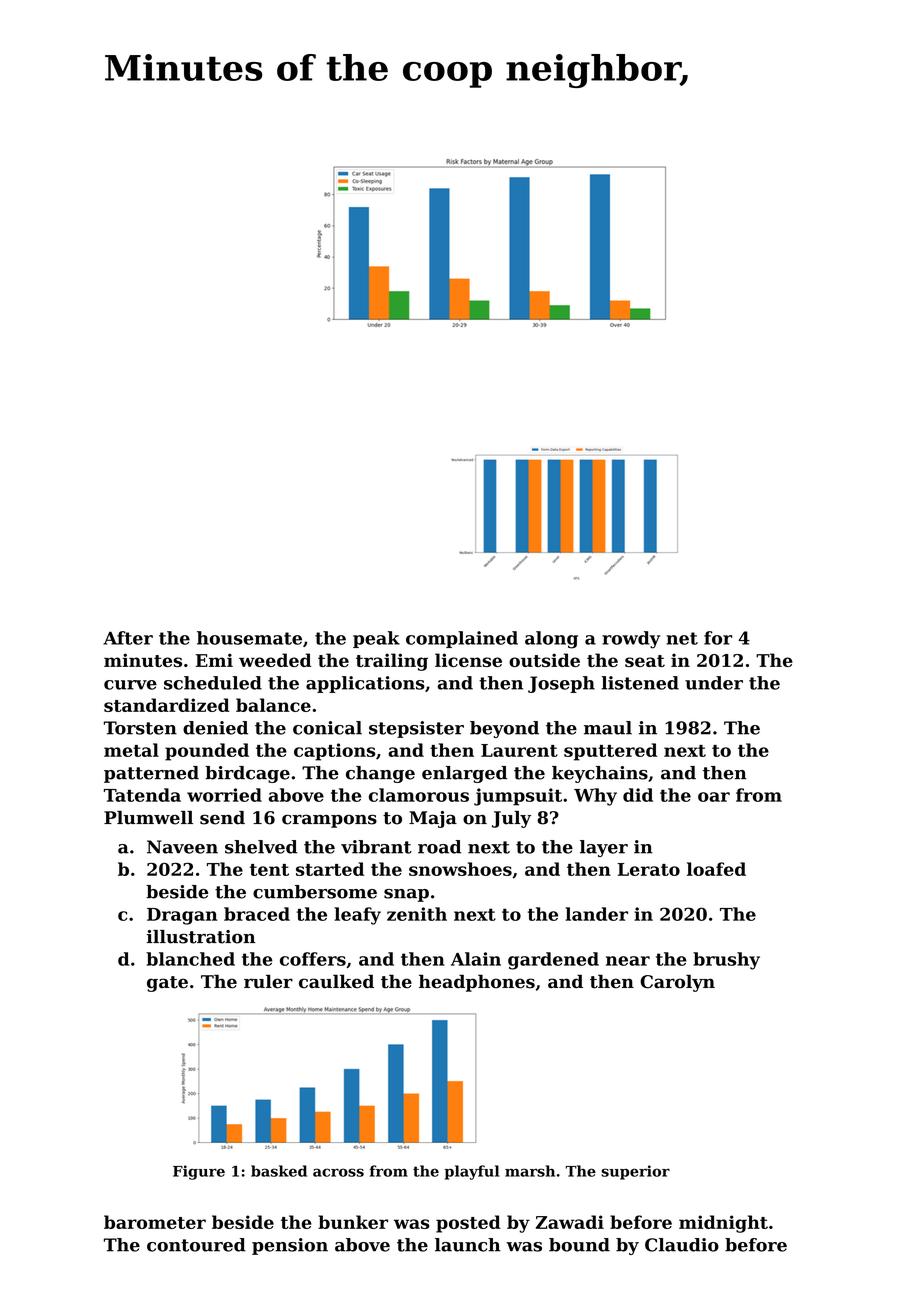 The image size is (908, 1316). What do you see at coordinates (476, 959) in the document?
I see `Alain` at bounding box center [476, 959].
